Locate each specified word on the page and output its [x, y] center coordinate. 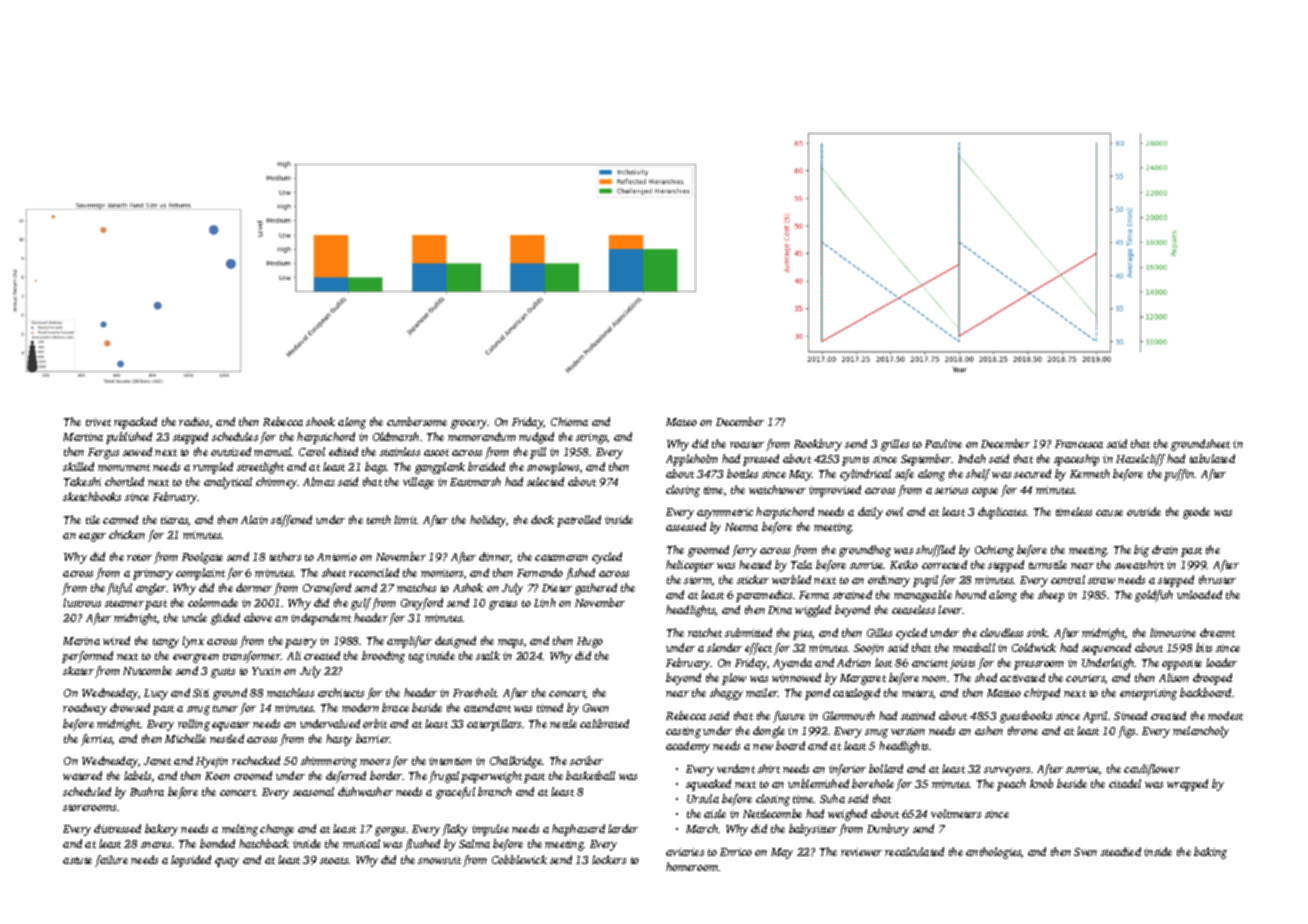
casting [683, 732]
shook [320, 421]
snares [156, 845]
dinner [495, 557]
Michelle [185, 738]
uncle [194, 617]
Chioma [569, 421]
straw [1101, 580]
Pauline [943, 443]
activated [1022, 677]
